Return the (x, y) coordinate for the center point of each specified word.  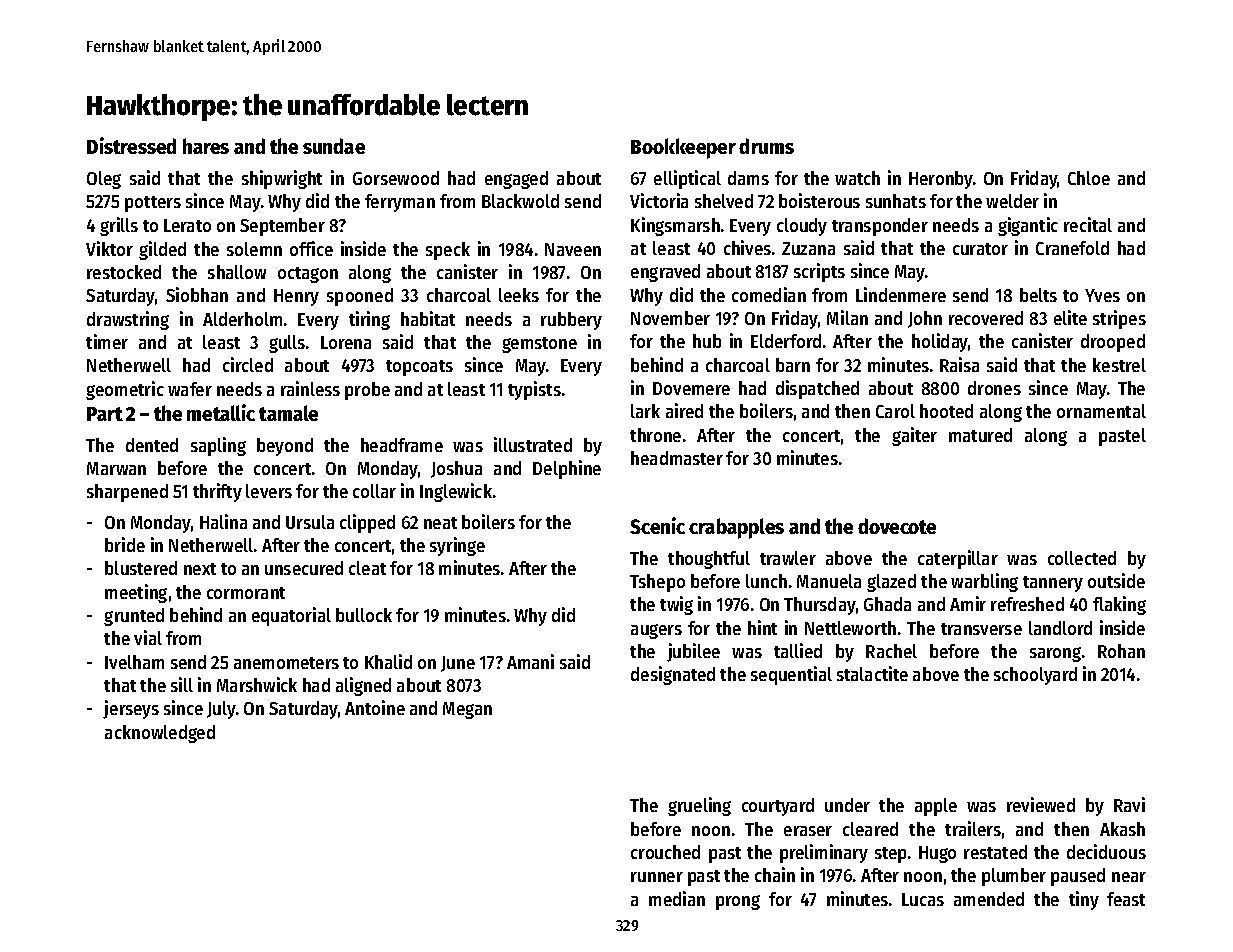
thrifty (217, 492)
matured (980, 435)
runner (657, 877)
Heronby (941, 180)
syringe (457, 546)
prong (738, 902)
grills (119, 226)
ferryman (400, 203)
